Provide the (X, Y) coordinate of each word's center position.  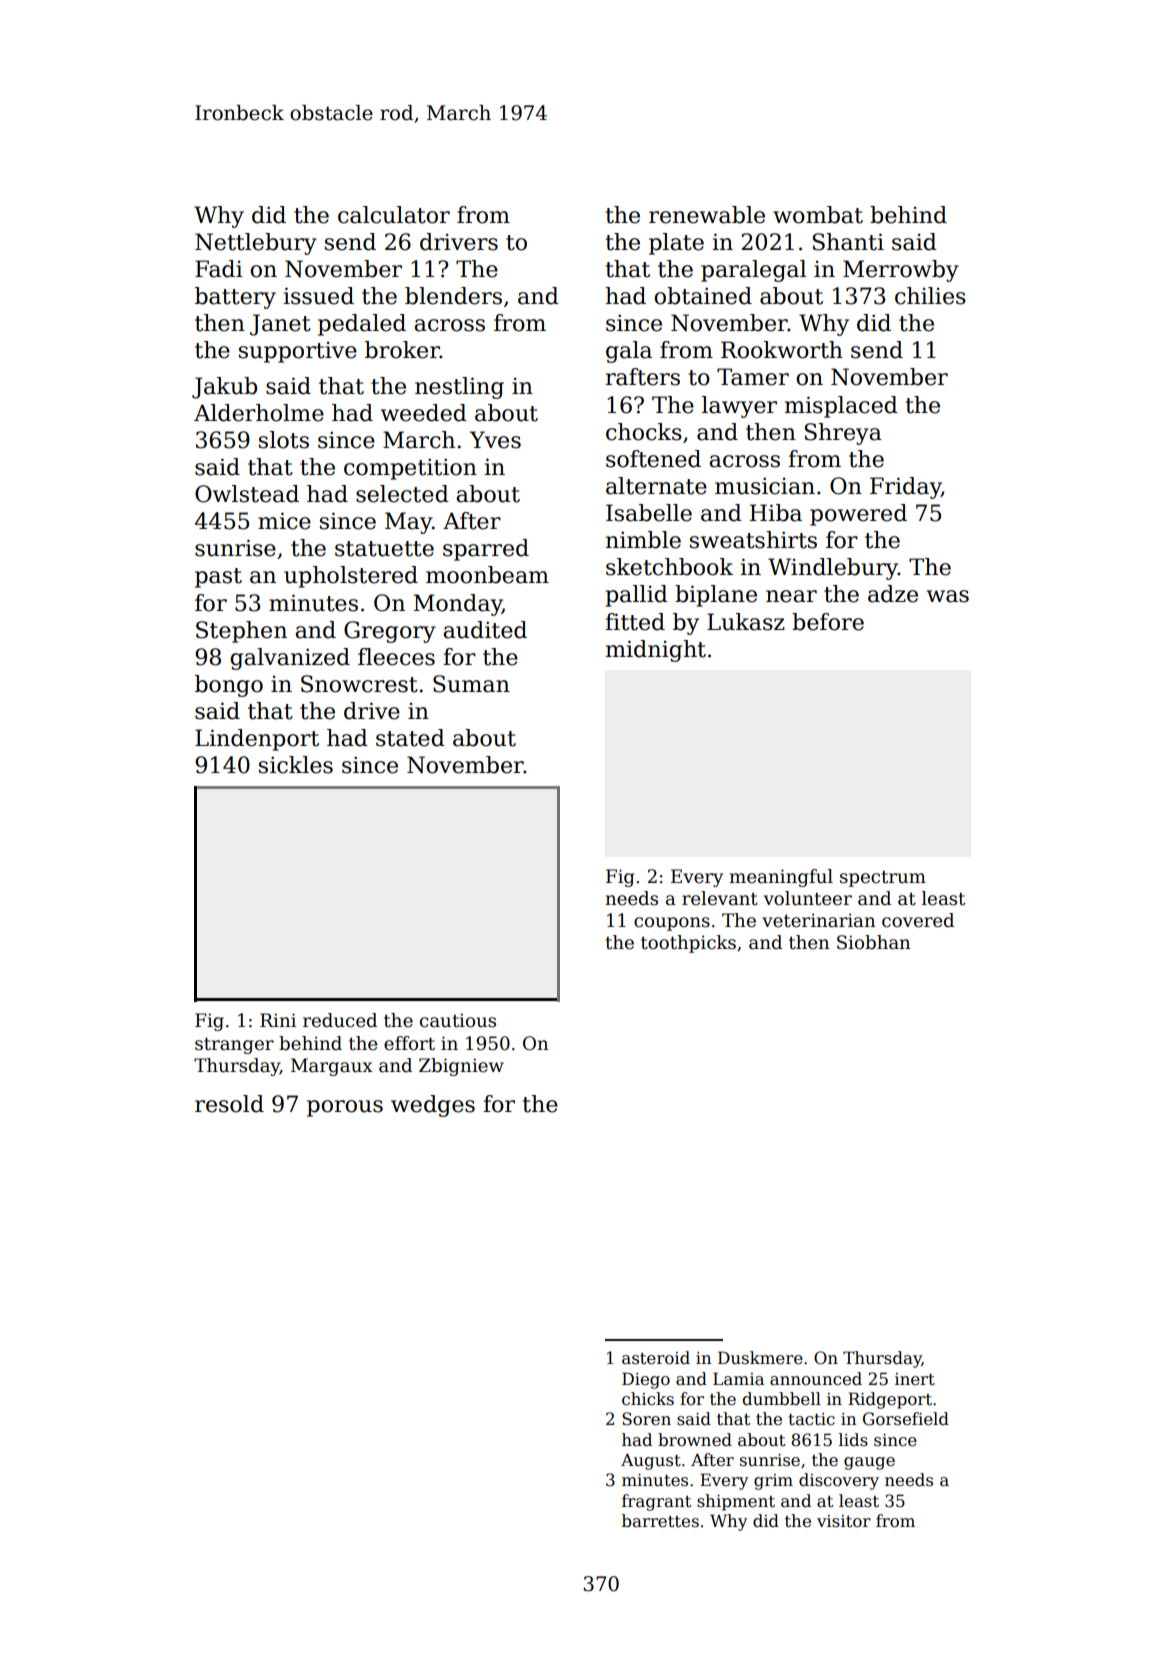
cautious (458, 1020)
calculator (394, 215)
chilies (930, 296)
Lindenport (257, 740)
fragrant (656, 1502)
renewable (707, 215)
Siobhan (874, 942)
